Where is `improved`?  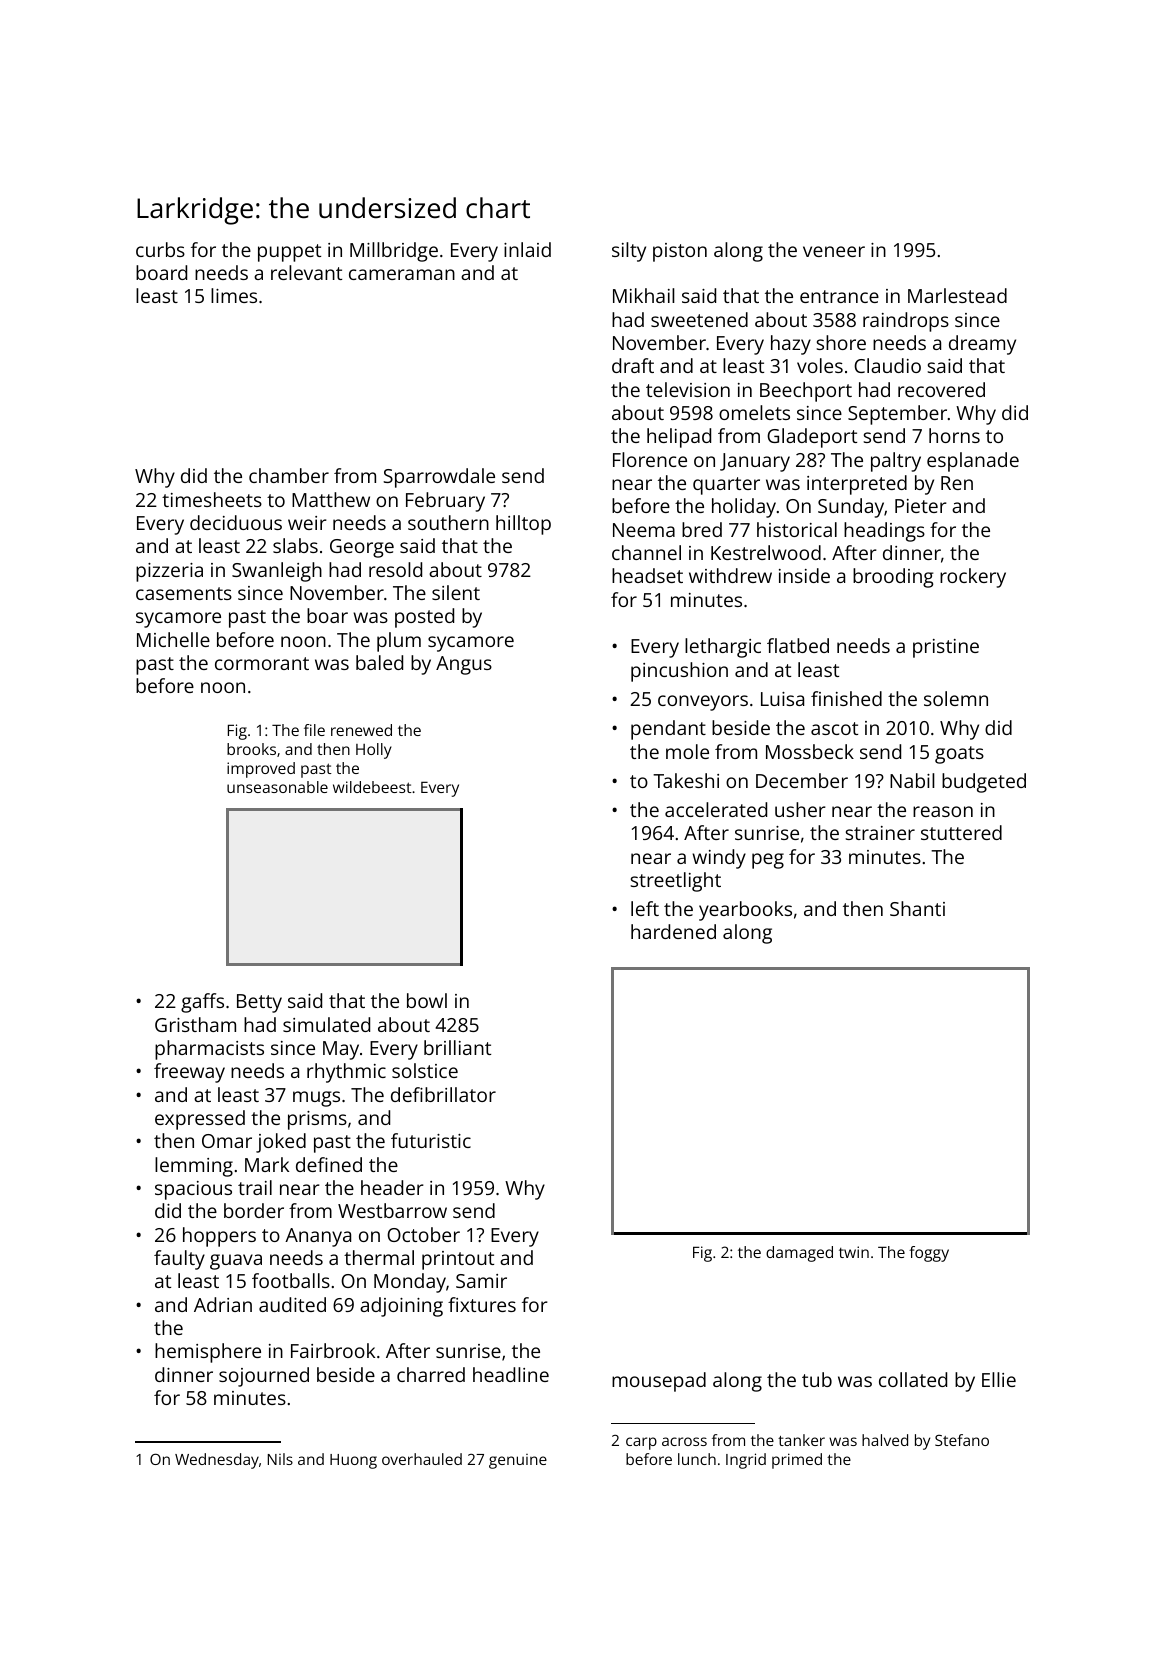 improved is located at coordinates (261, 770).
